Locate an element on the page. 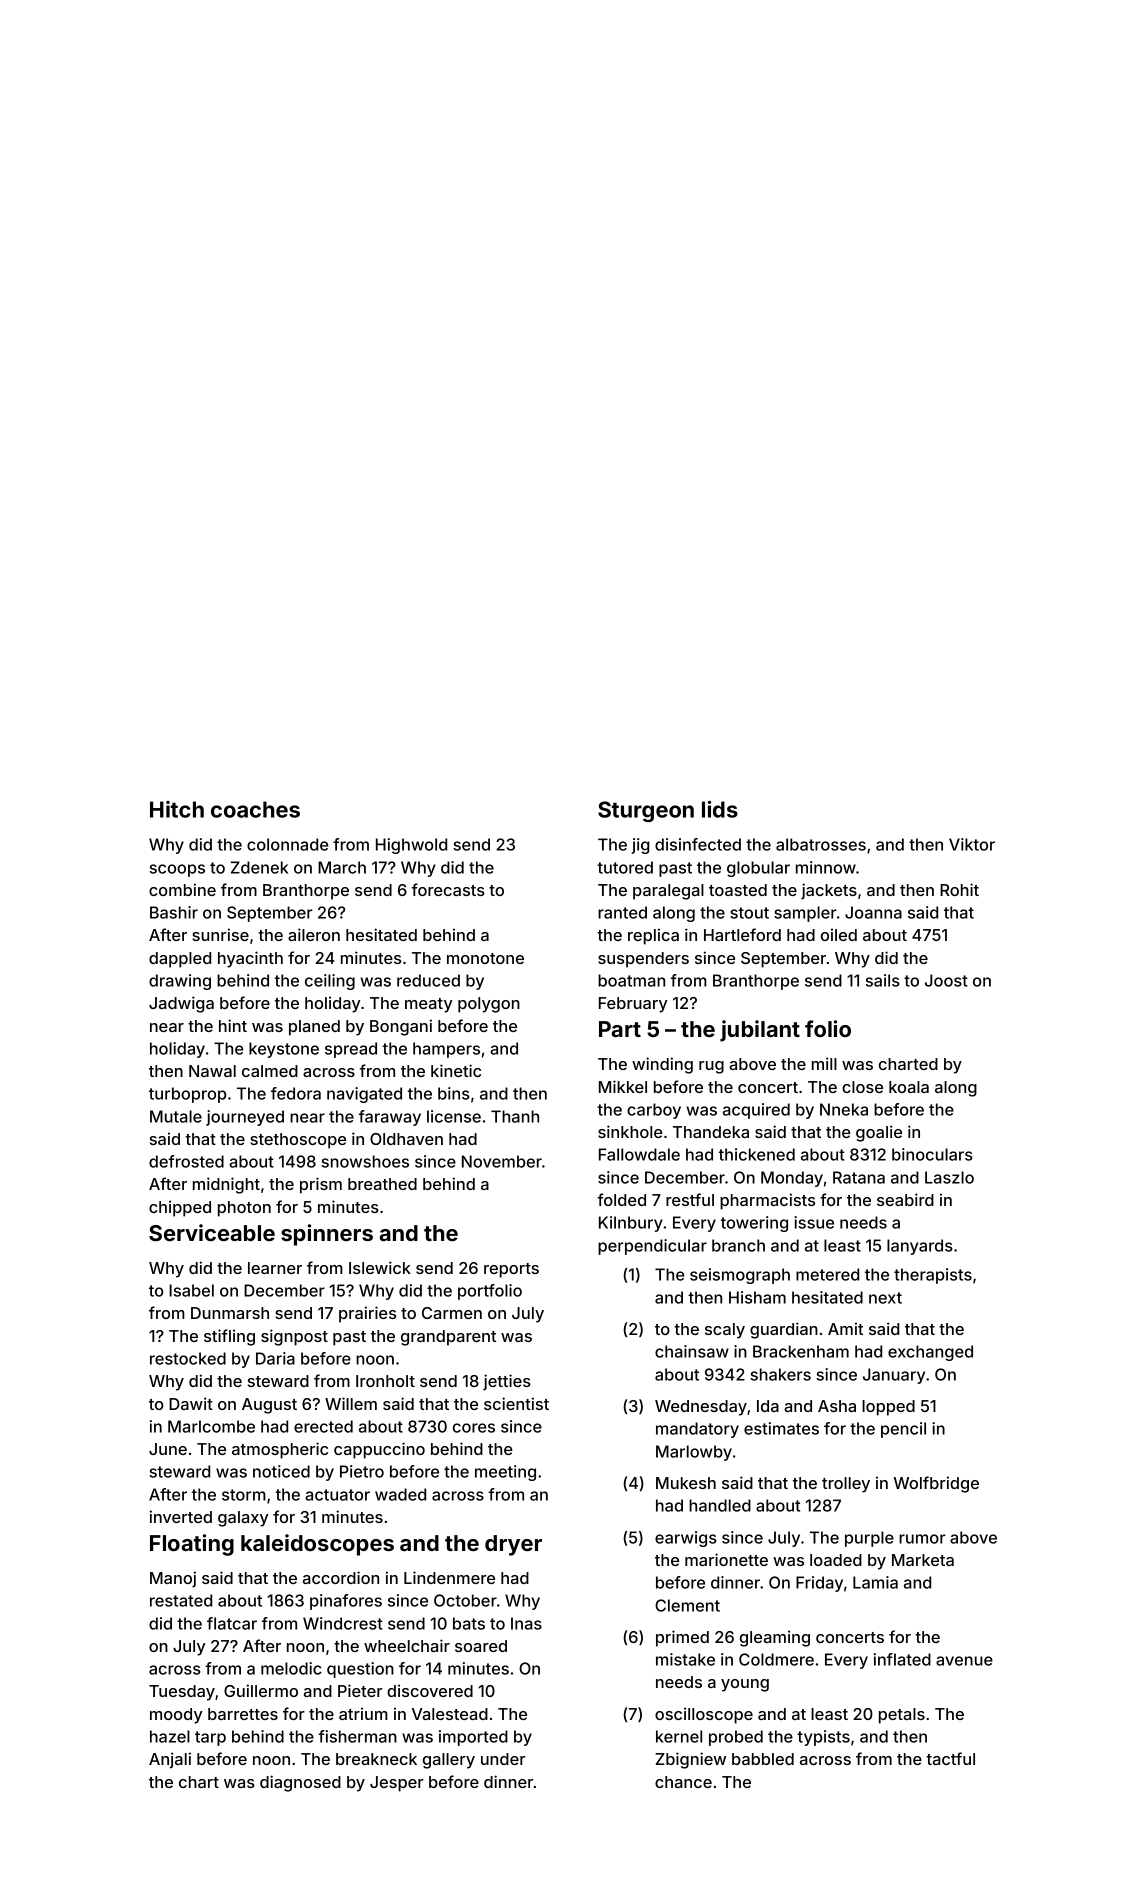 The image size is (1148, 1890). pencil is located at coordinates (903, 1430).
